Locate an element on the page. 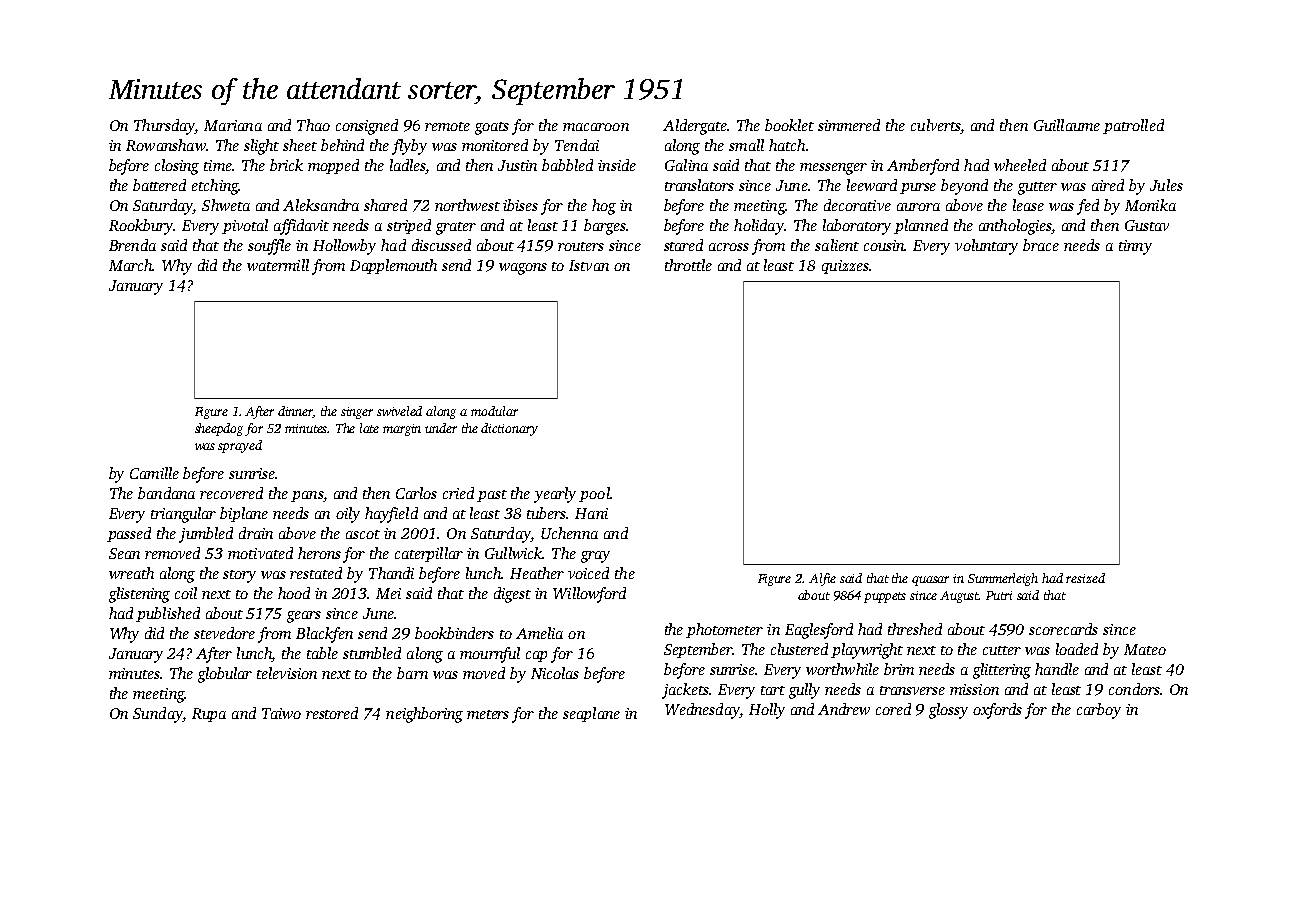 The height and width of the image is (924, 1308). culverts is located at coordinates (935, 125).
